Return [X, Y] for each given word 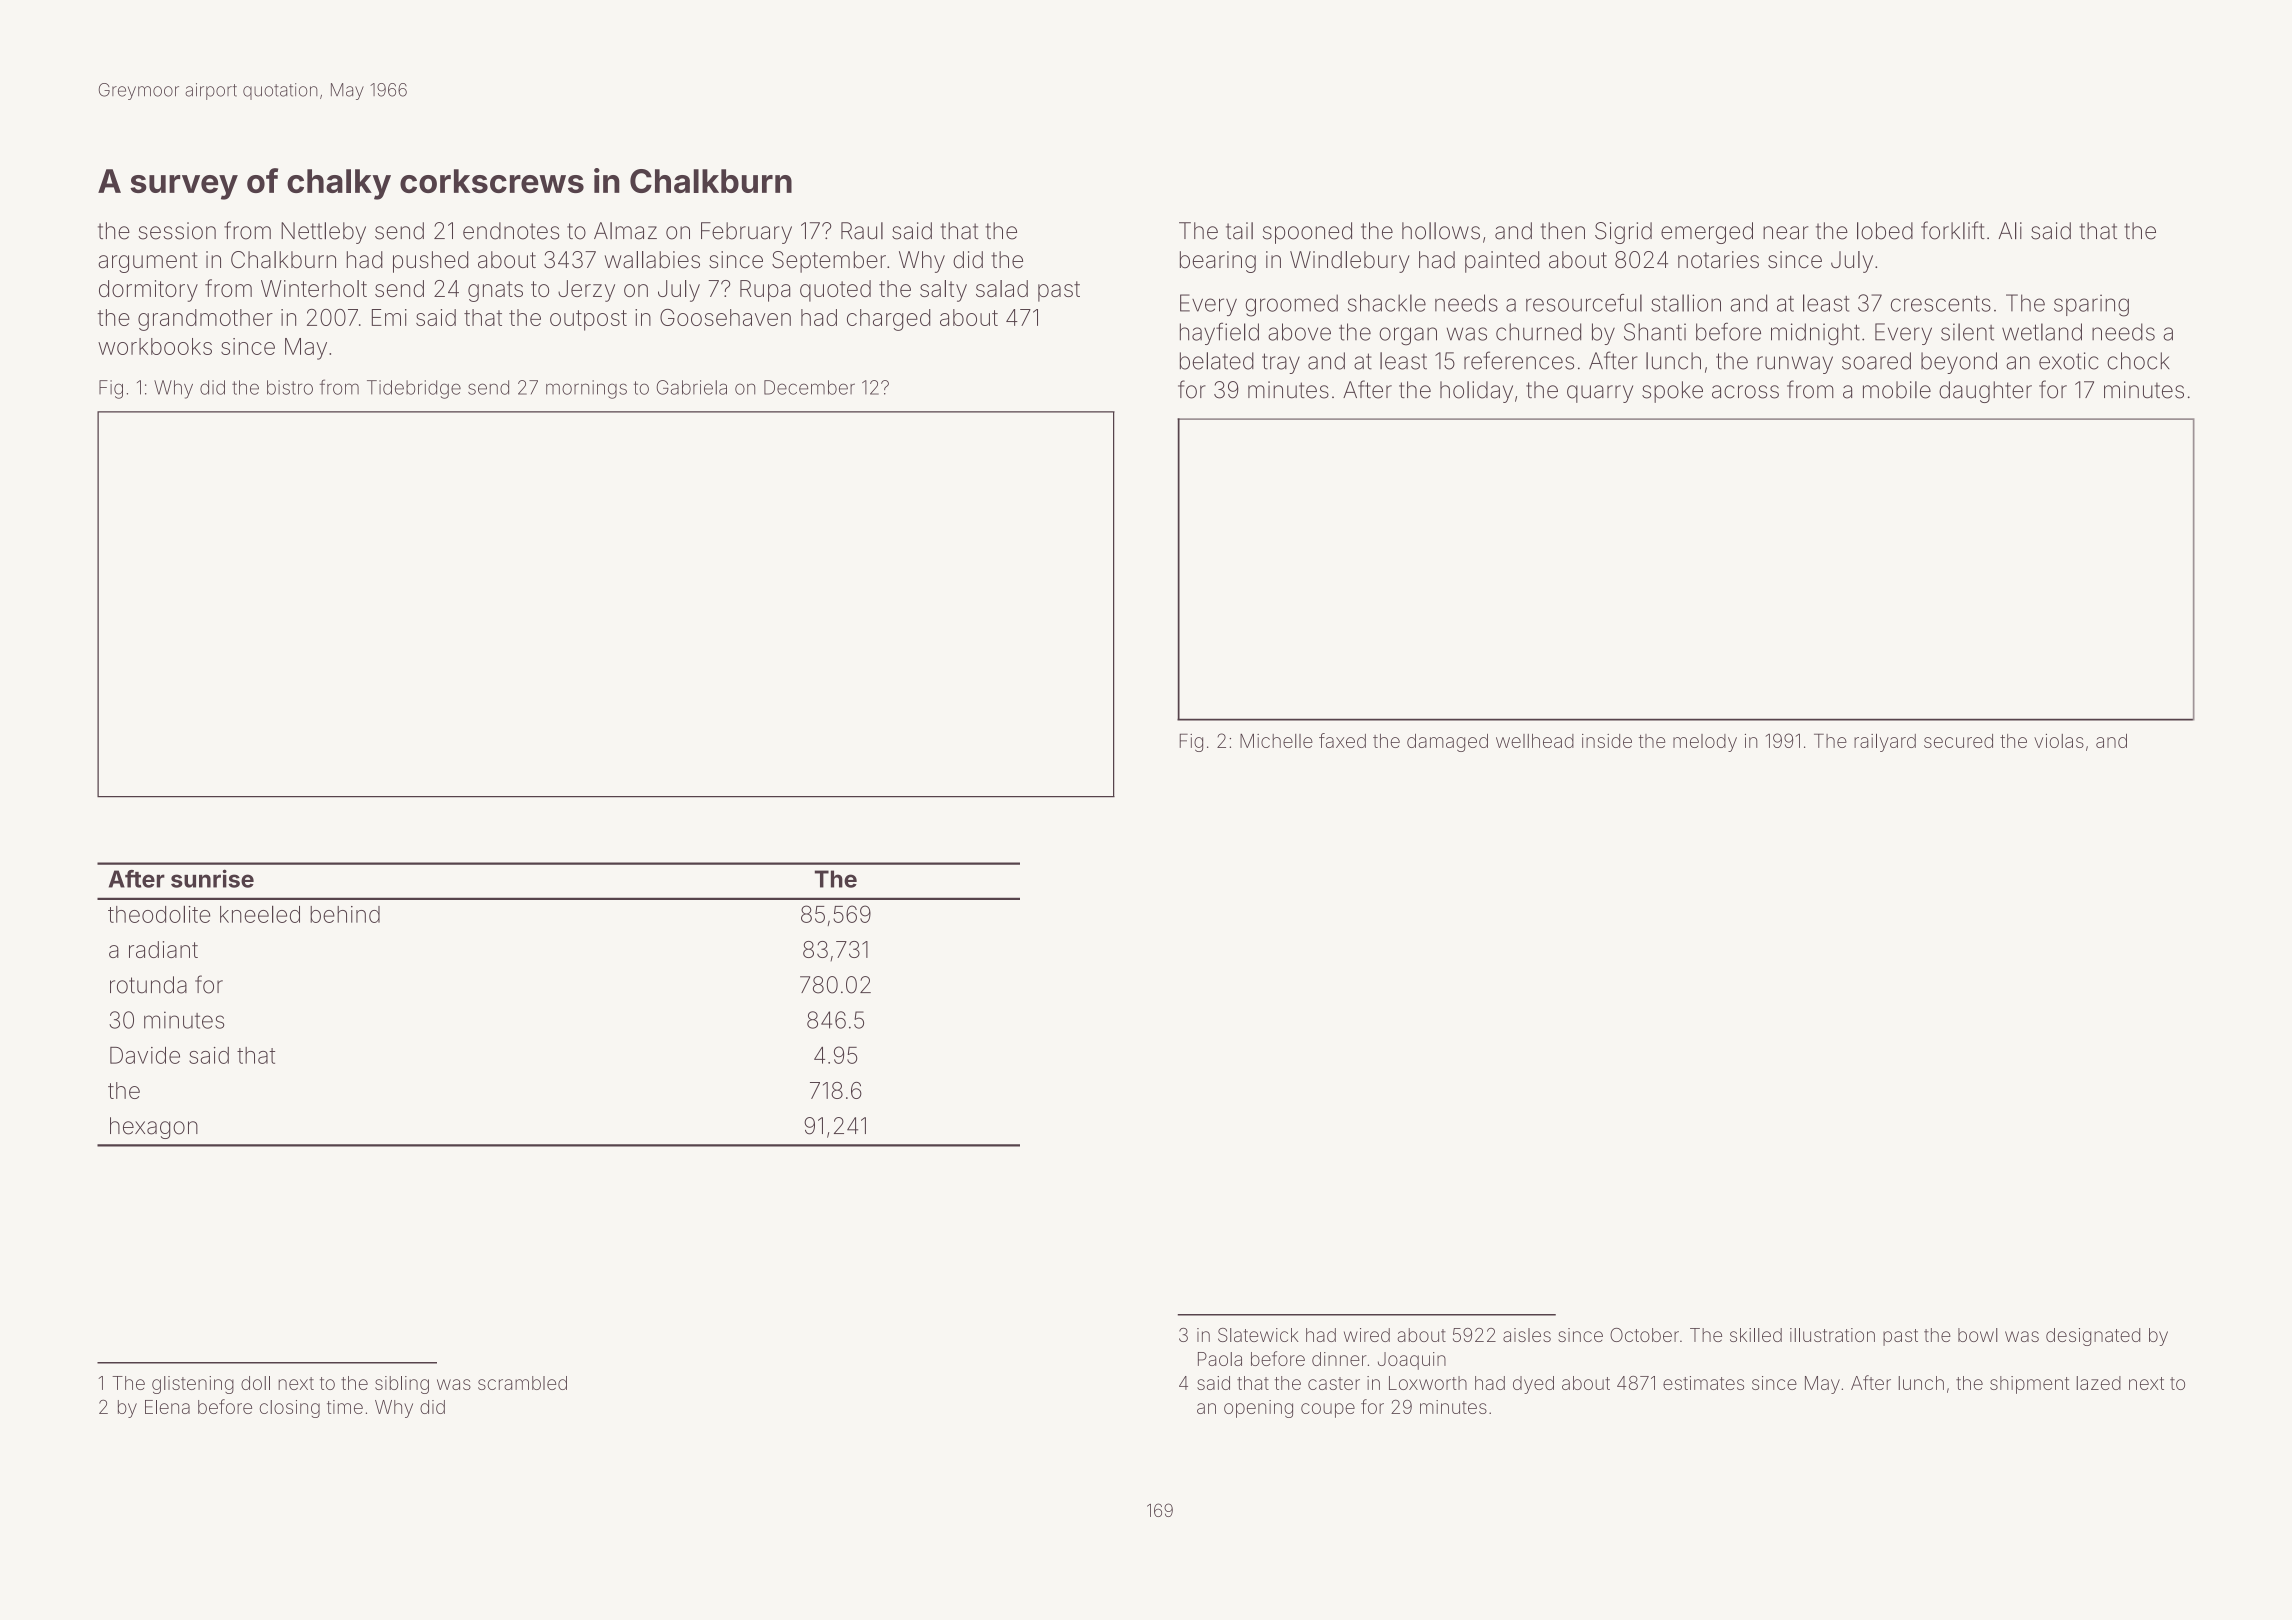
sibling [402, 1385]
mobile [1897, 390]
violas [2059, 741]
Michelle [1276, 740]
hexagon [154, 1128]
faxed [1342, 740]
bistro [290, 387]
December [809, 387]
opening [1258, 1409]
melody [1705, 743]
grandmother [205, 320]
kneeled [260, 914]
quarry [1600, 394]
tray [1281, 363]
